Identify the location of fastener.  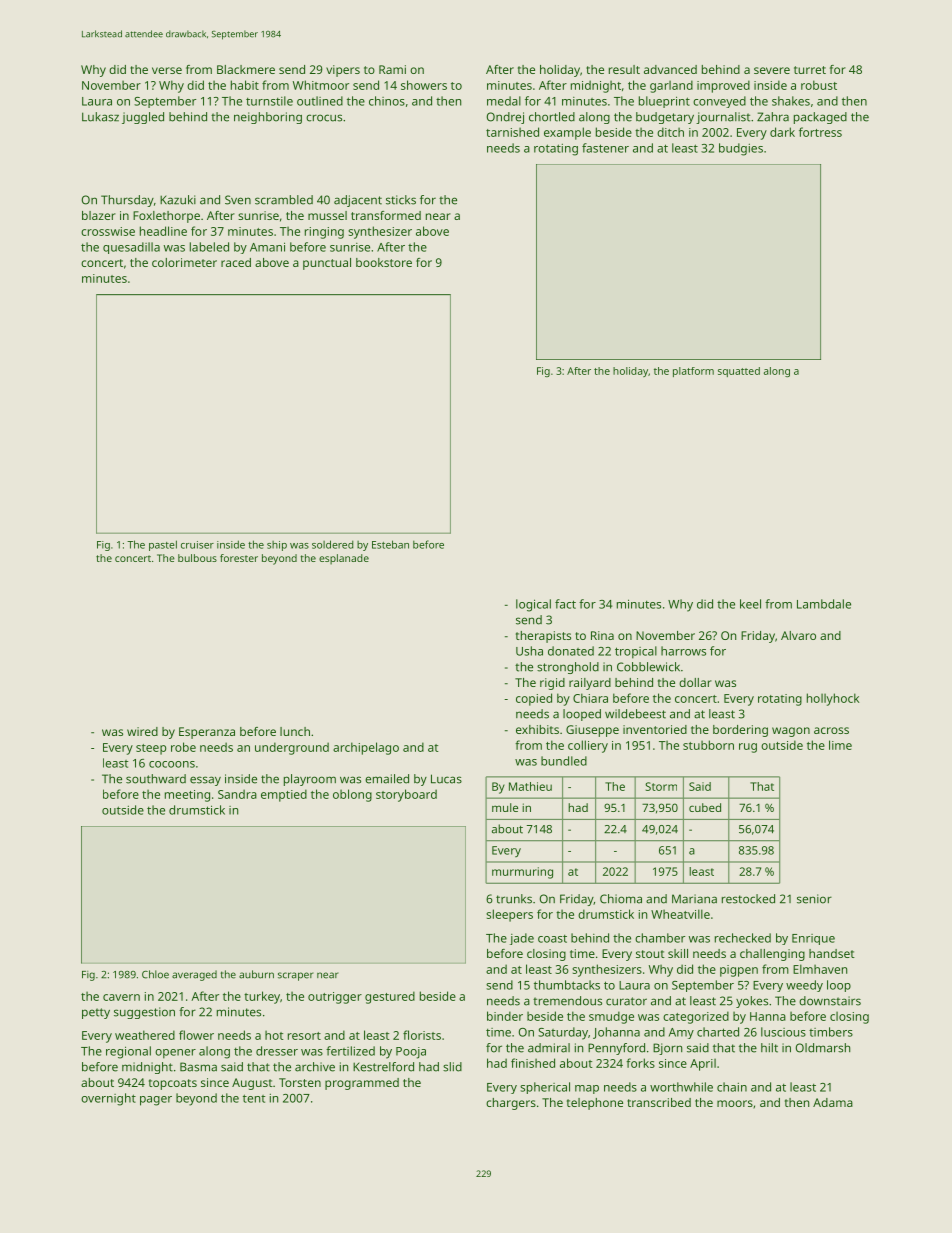
(605, 148).
